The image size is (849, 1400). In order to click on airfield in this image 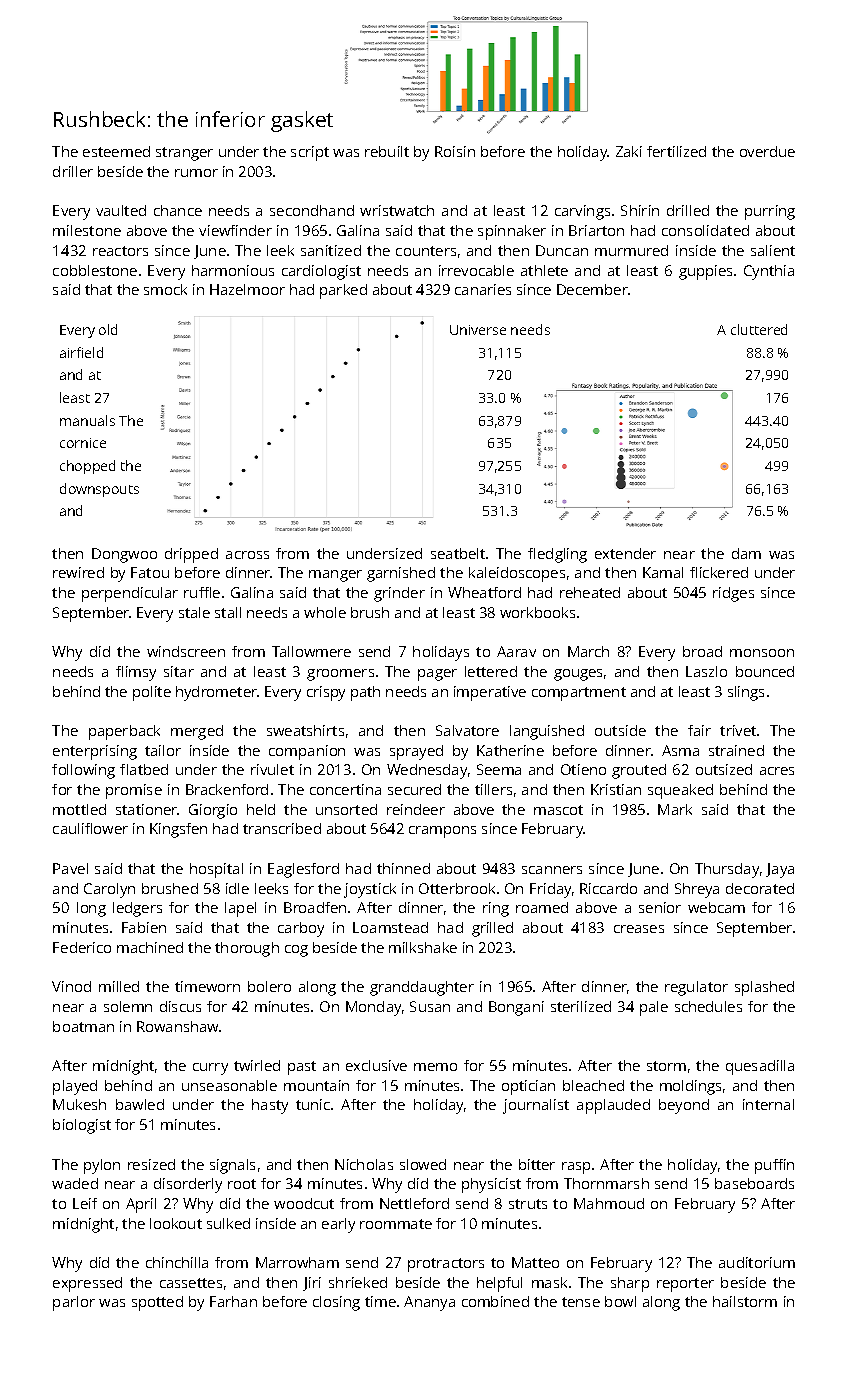, I will do `click(81, 352)`.
